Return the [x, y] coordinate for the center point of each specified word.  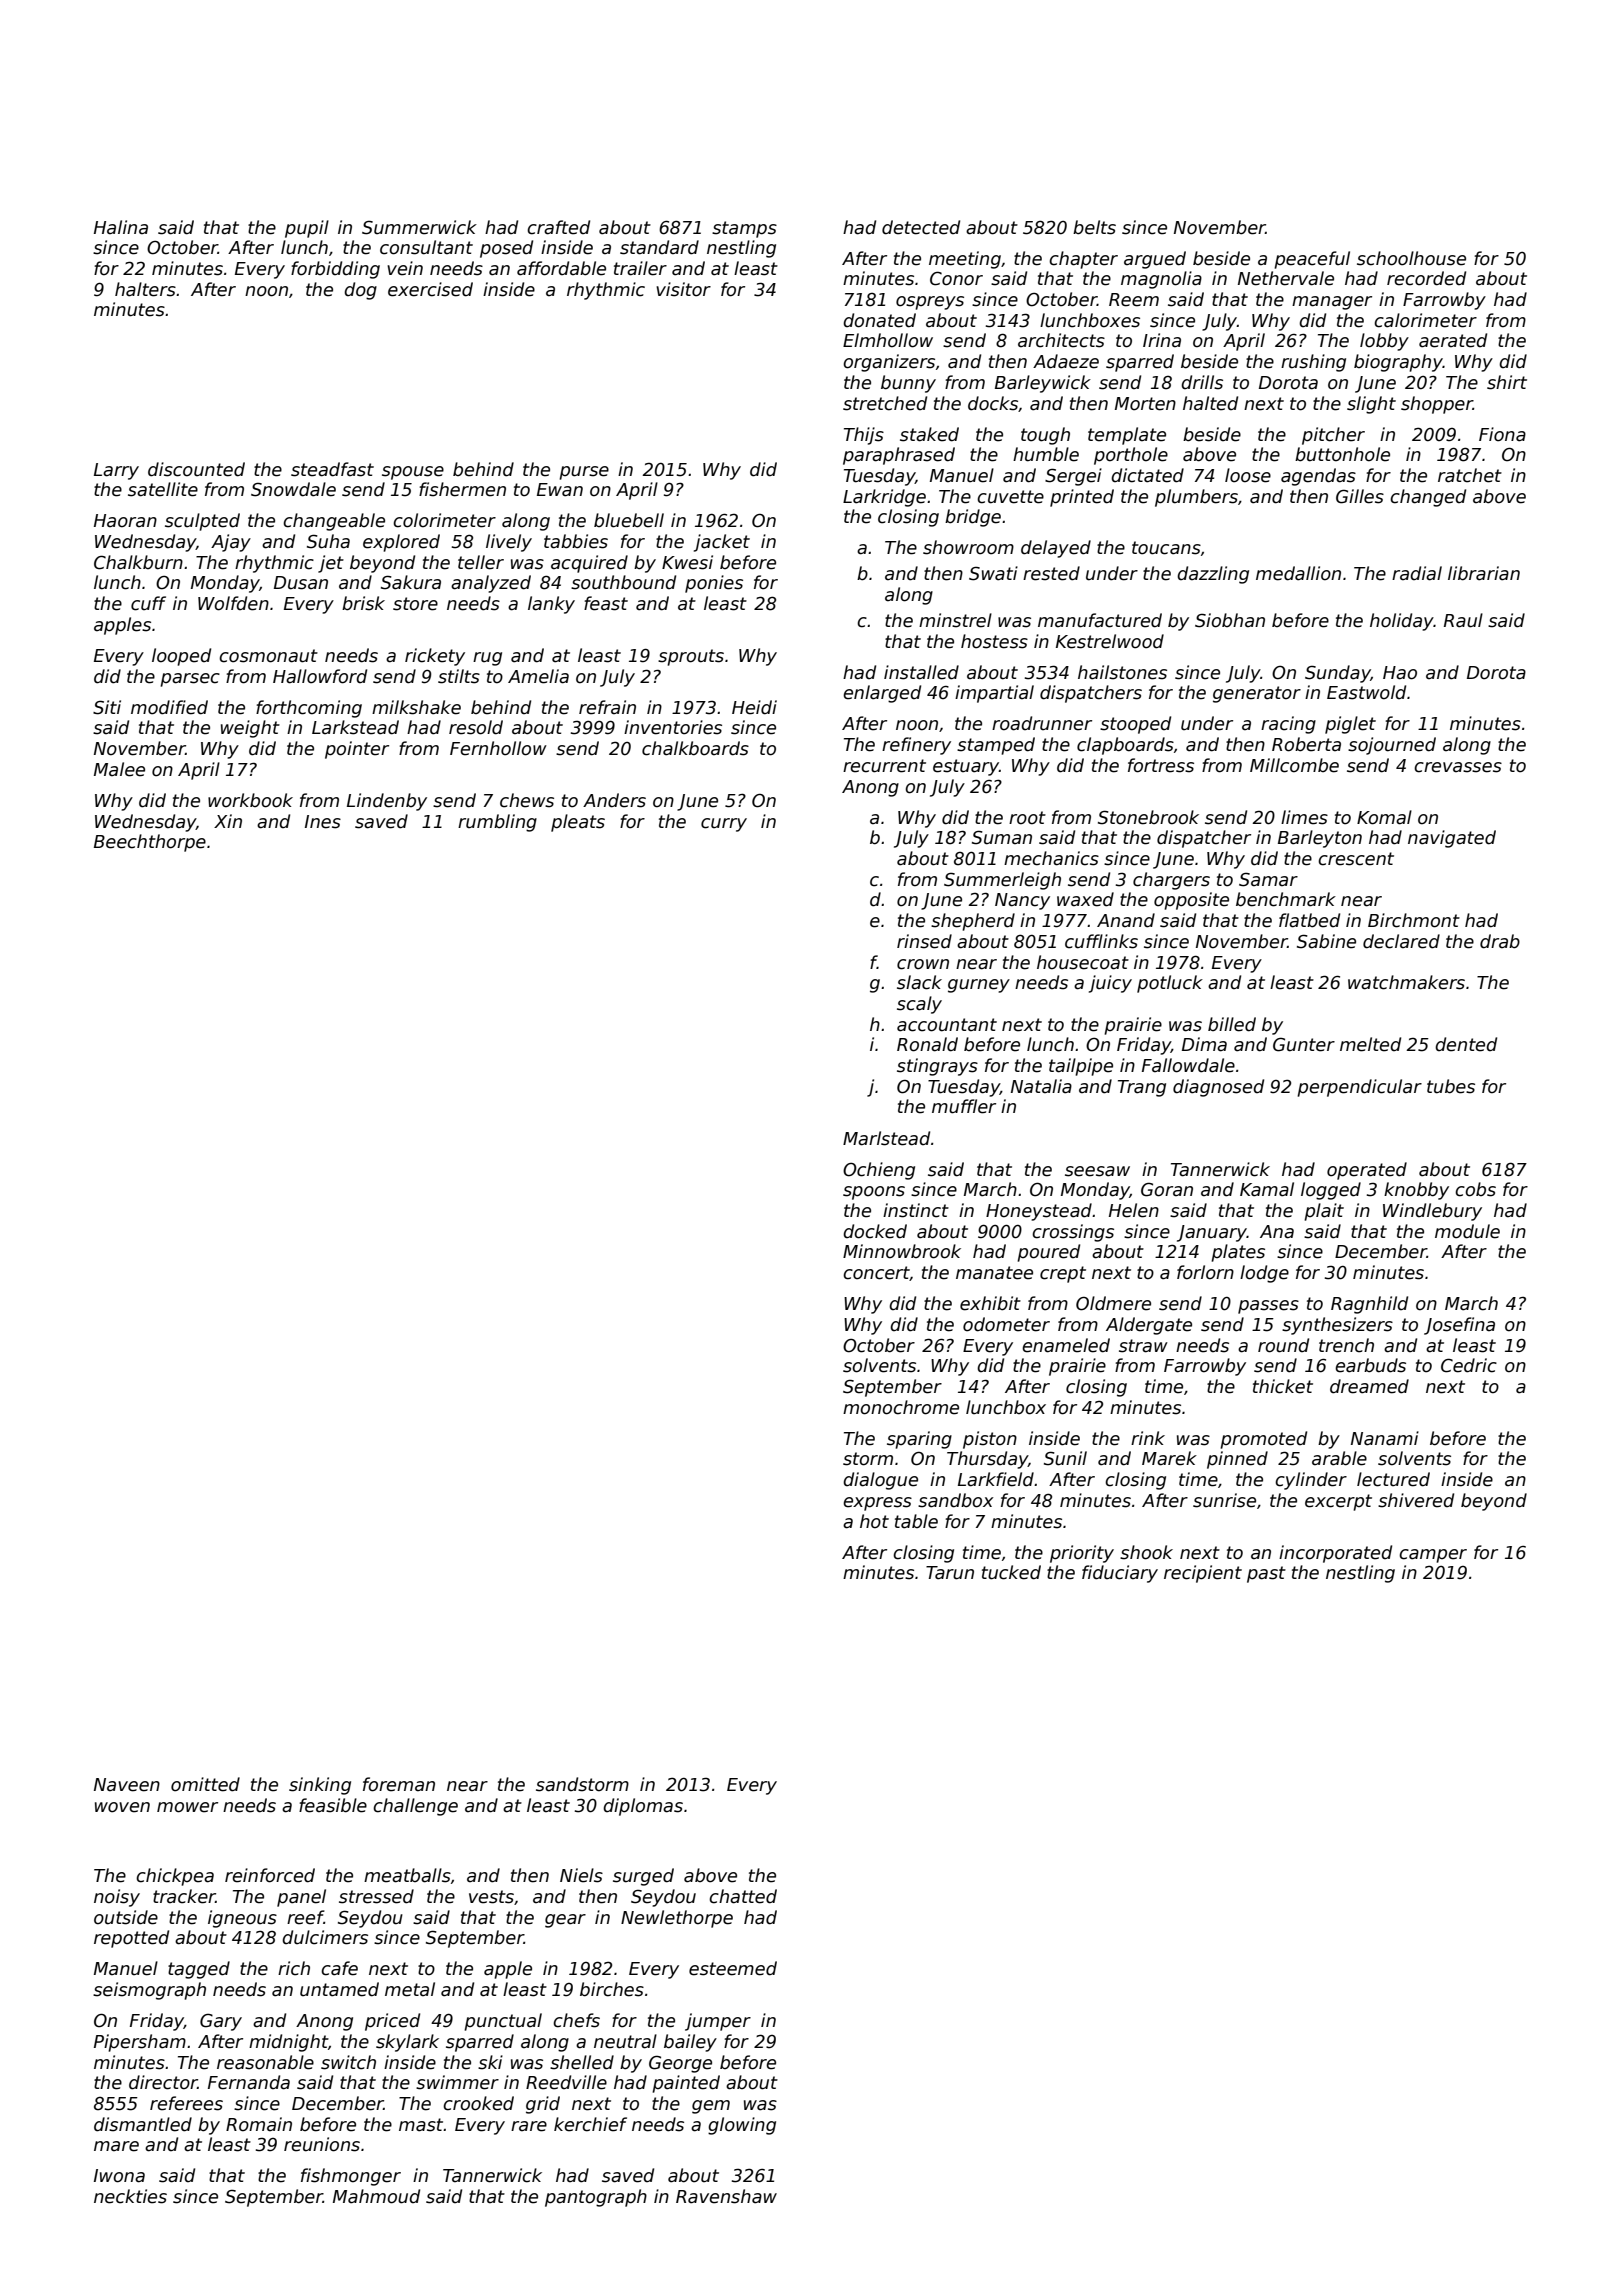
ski [490, 2062]
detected [921, 227]
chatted [743, 1896]
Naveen [127, 1785]
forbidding [335, 270]
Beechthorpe [150, 843]
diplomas [643, 1807]
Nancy [1022, 901]
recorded [1426, 278]
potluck [1170, 984]
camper [1433, 1556]
